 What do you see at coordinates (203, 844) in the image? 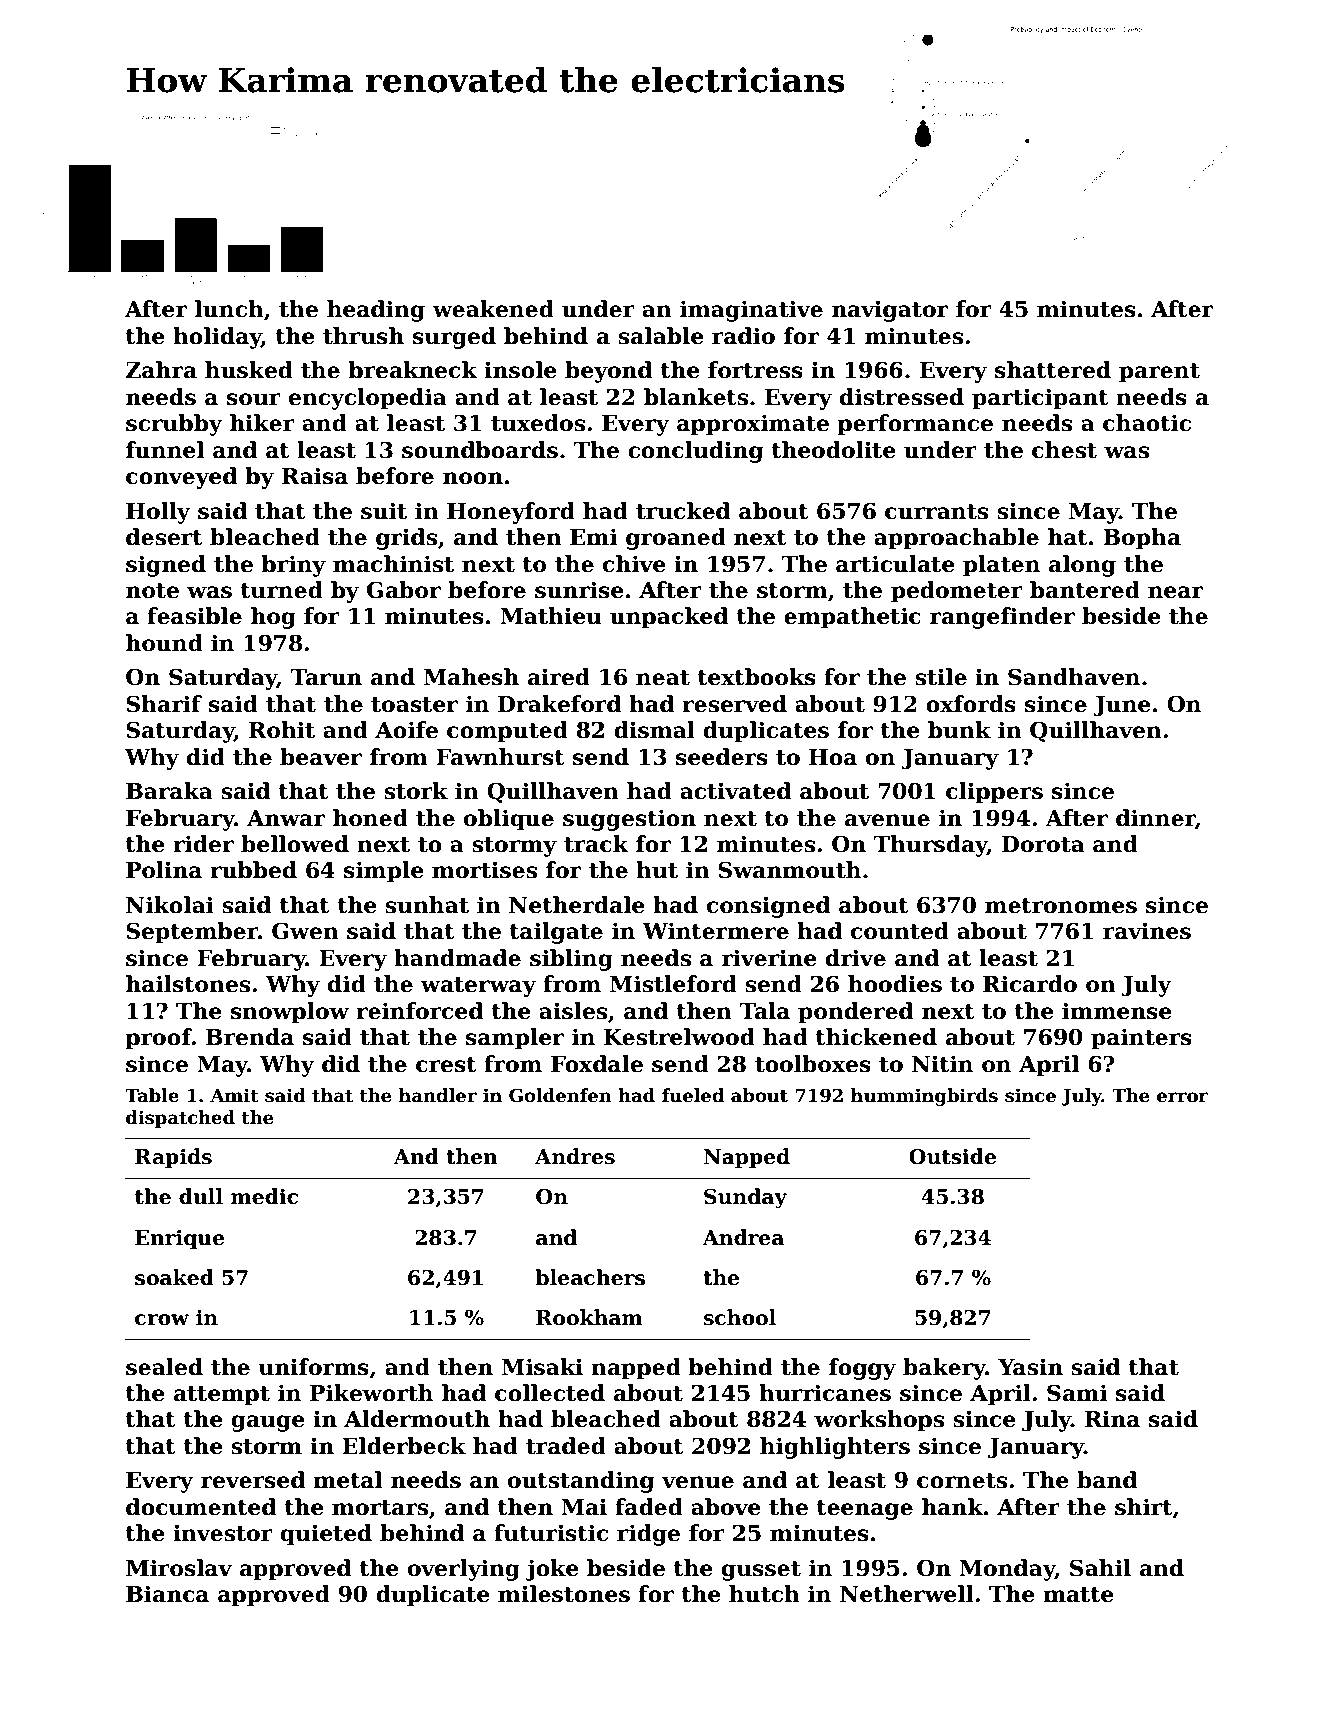
I see `rider` at bounding box center [203, 844].
